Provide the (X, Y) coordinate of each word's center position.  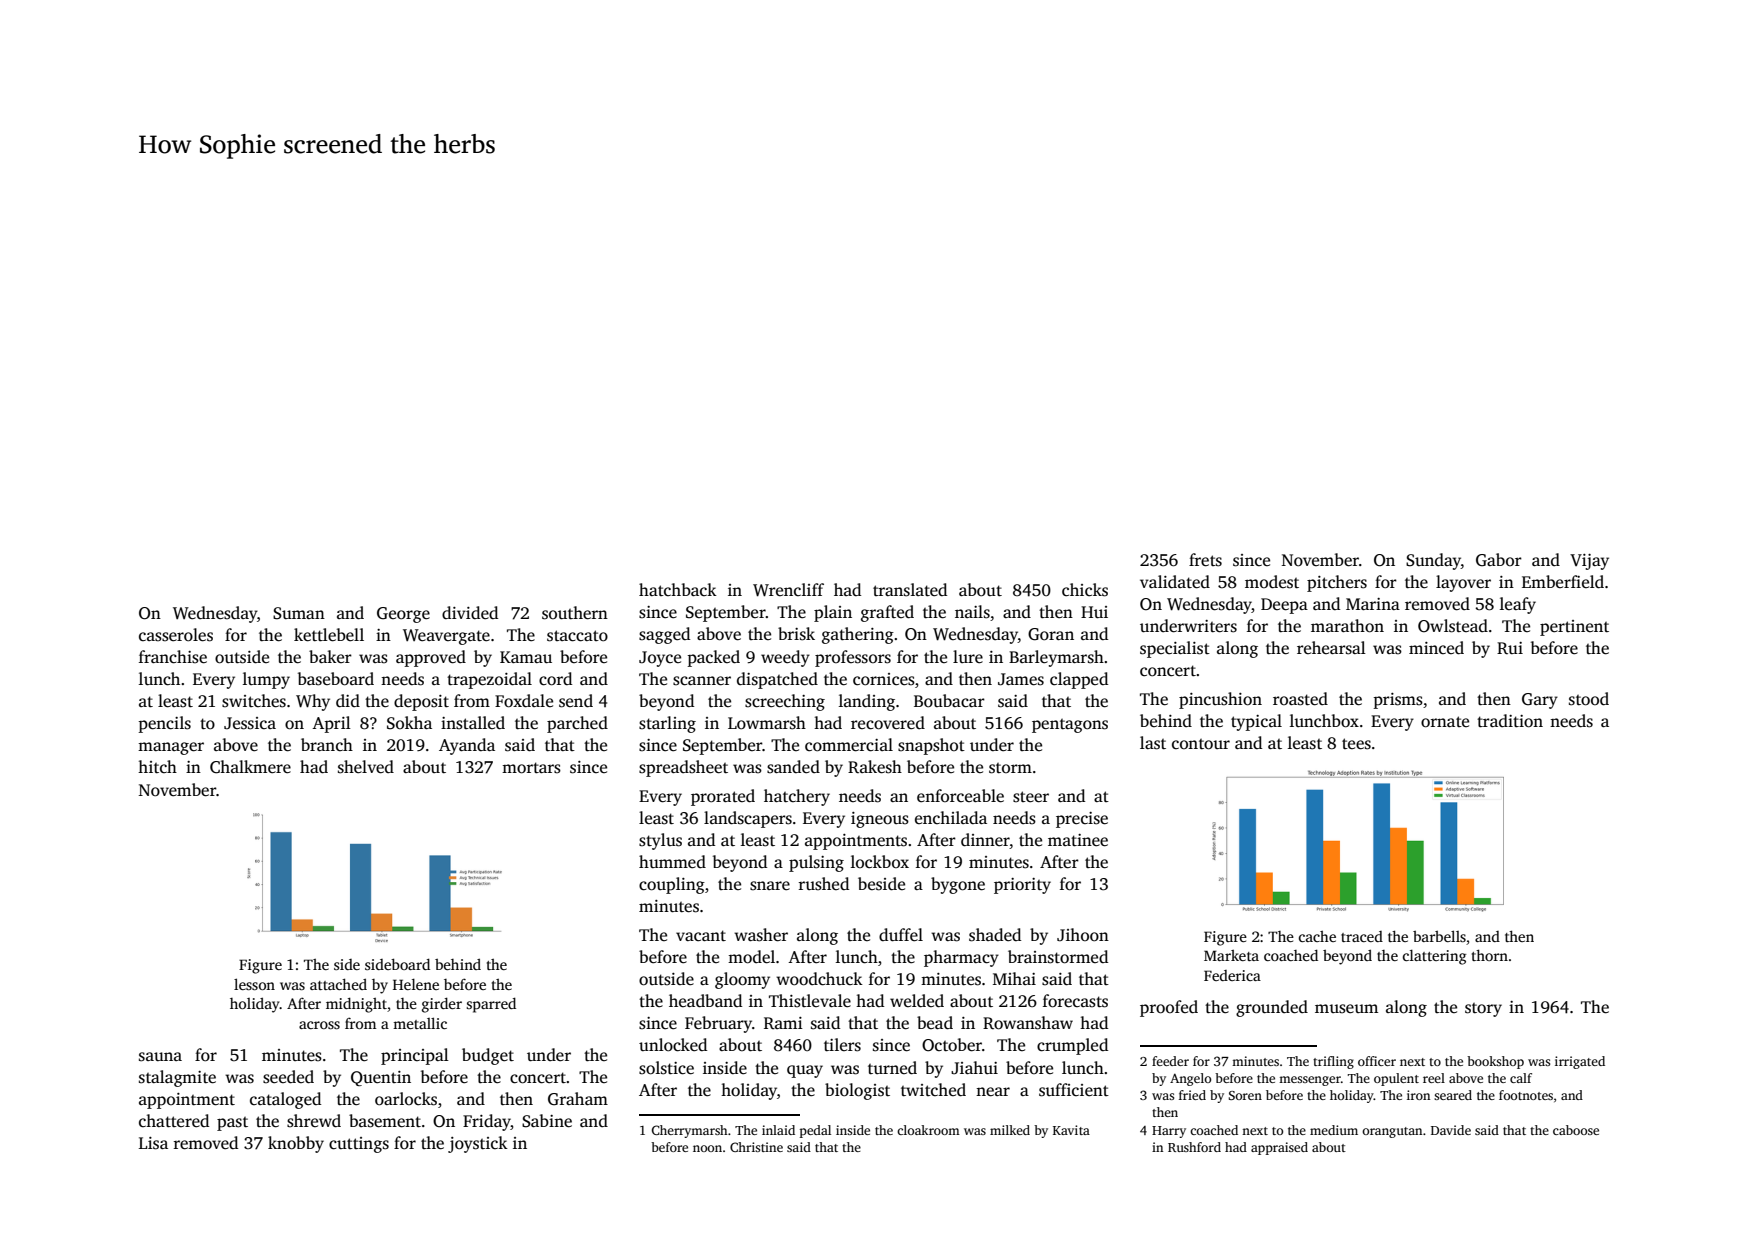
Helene (416, 984)
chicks (1085, 590)
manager (171, 748)
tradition (1510, 721)
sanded (793, 767)
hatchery (797, 797)
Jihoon (1083, 935)
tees (1356, 744)
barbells (1439, 936)
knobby (296, 1144)
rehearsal (1331, 648)
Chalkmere (250, 767)
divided (470, 613)
